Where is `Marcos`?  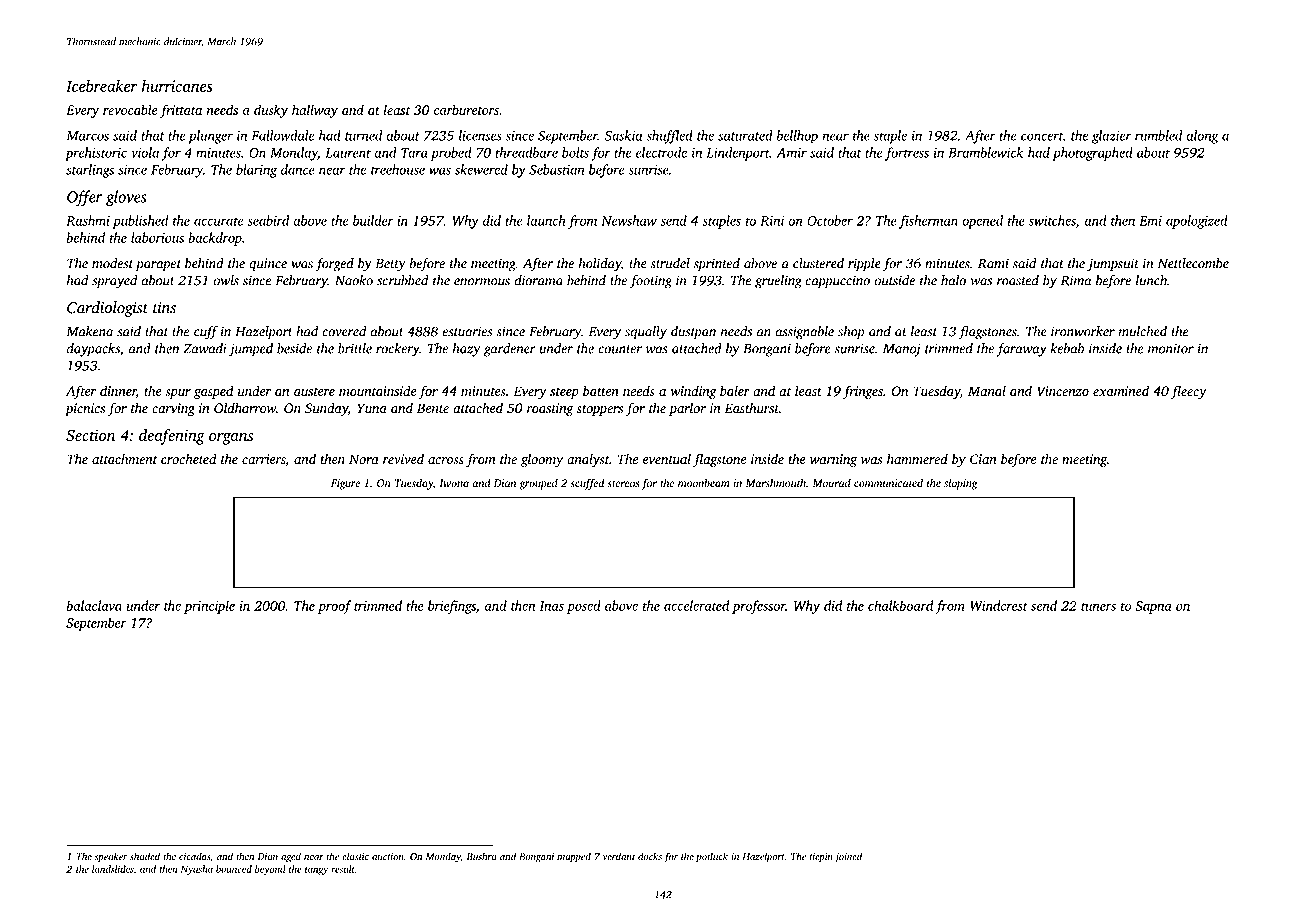 Marcos is located at coordinates (87, 136).
